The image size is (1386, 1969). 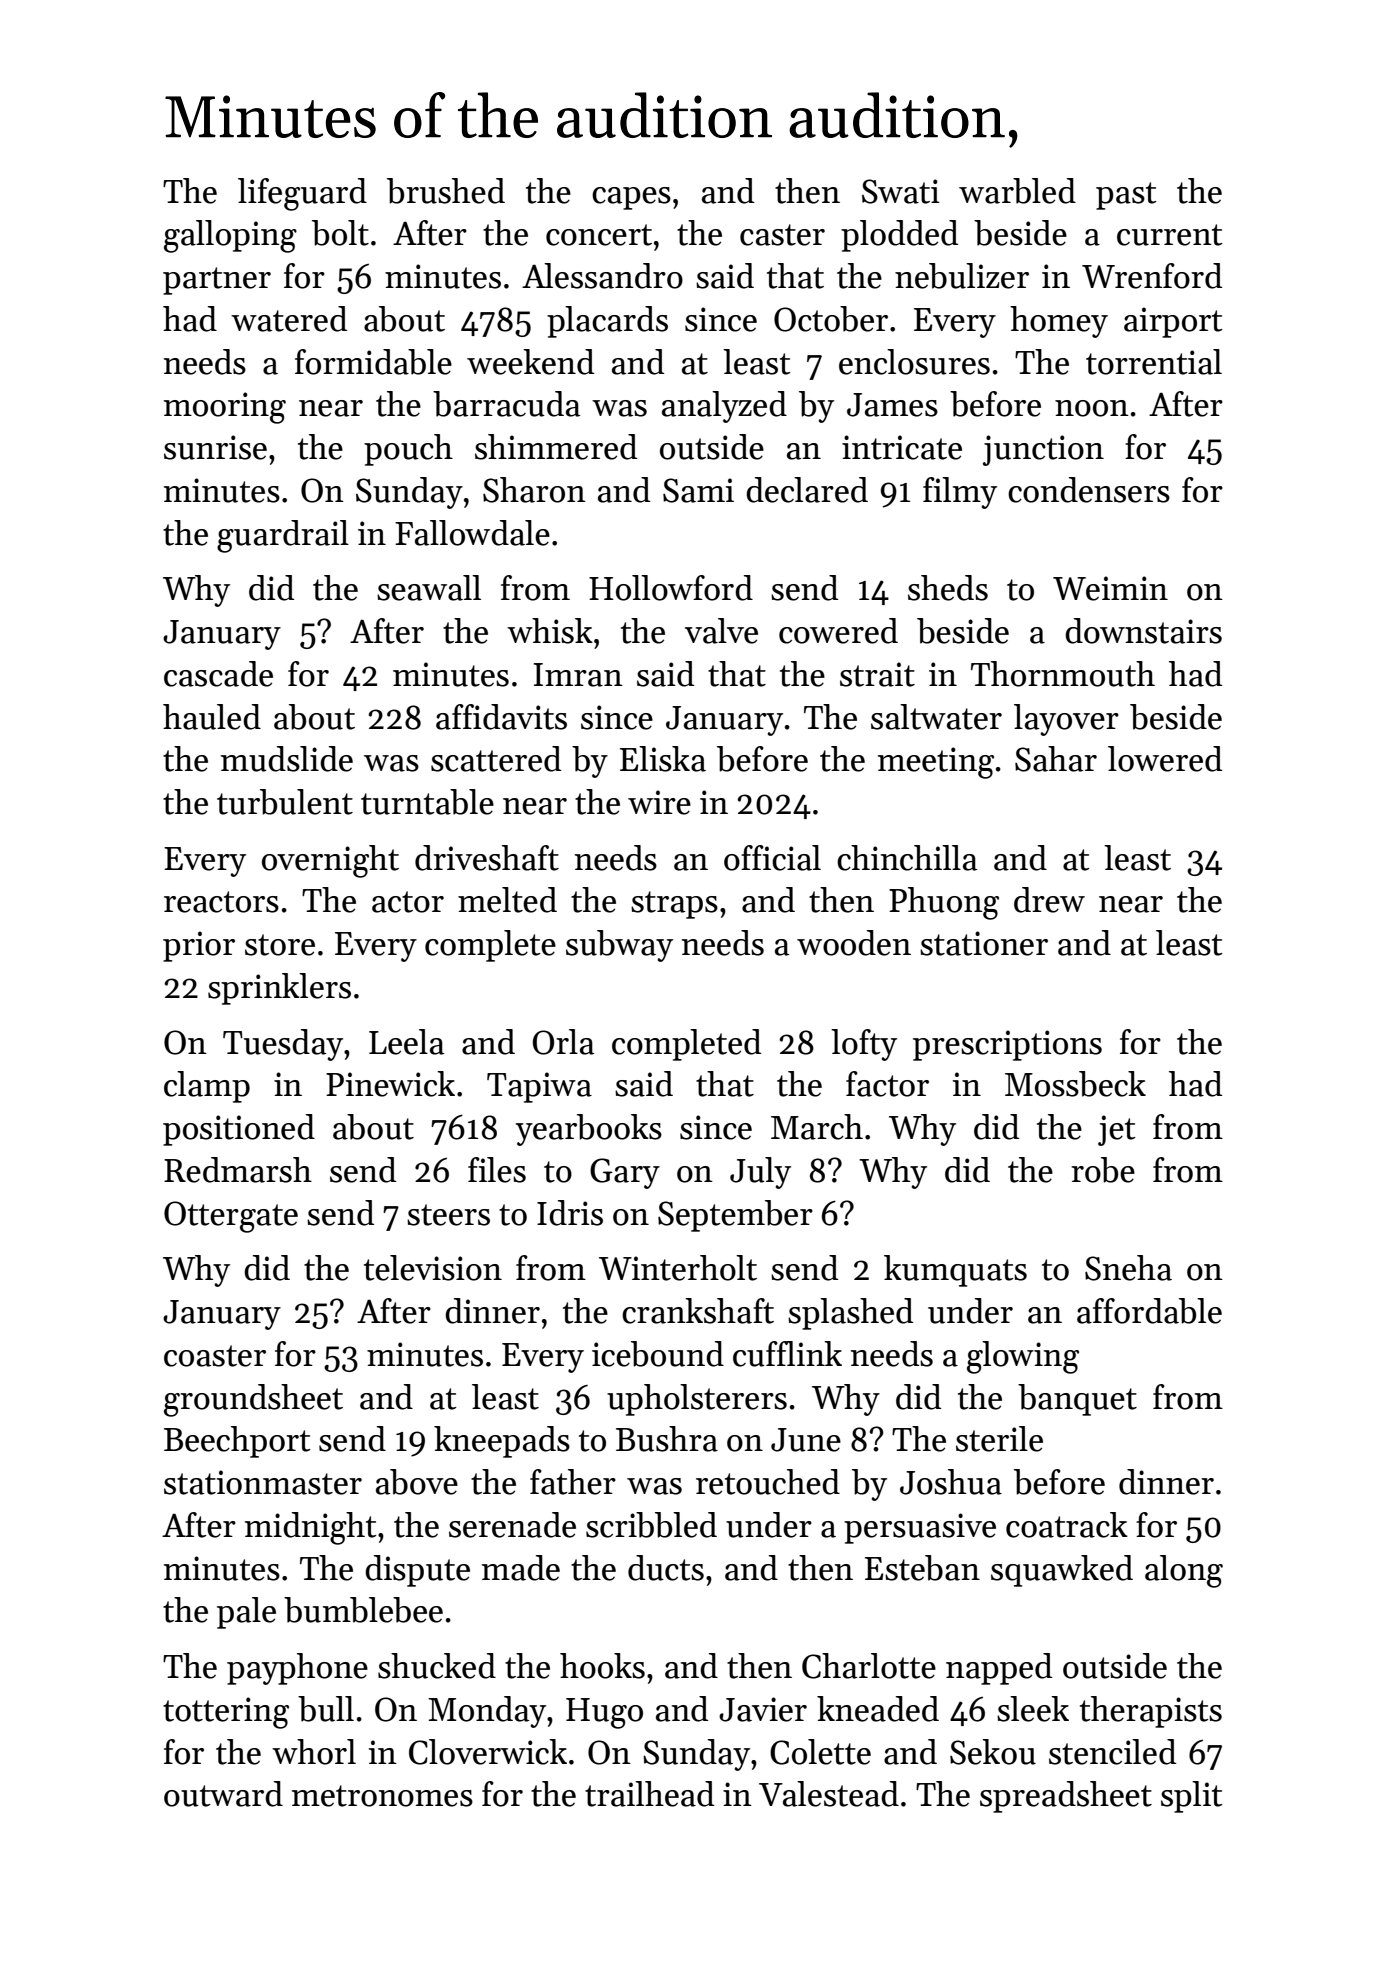 What do you see at coordinates (651, 1525) in the screenshot?
I see `scribbled` at bounding box center [651, 1525].
